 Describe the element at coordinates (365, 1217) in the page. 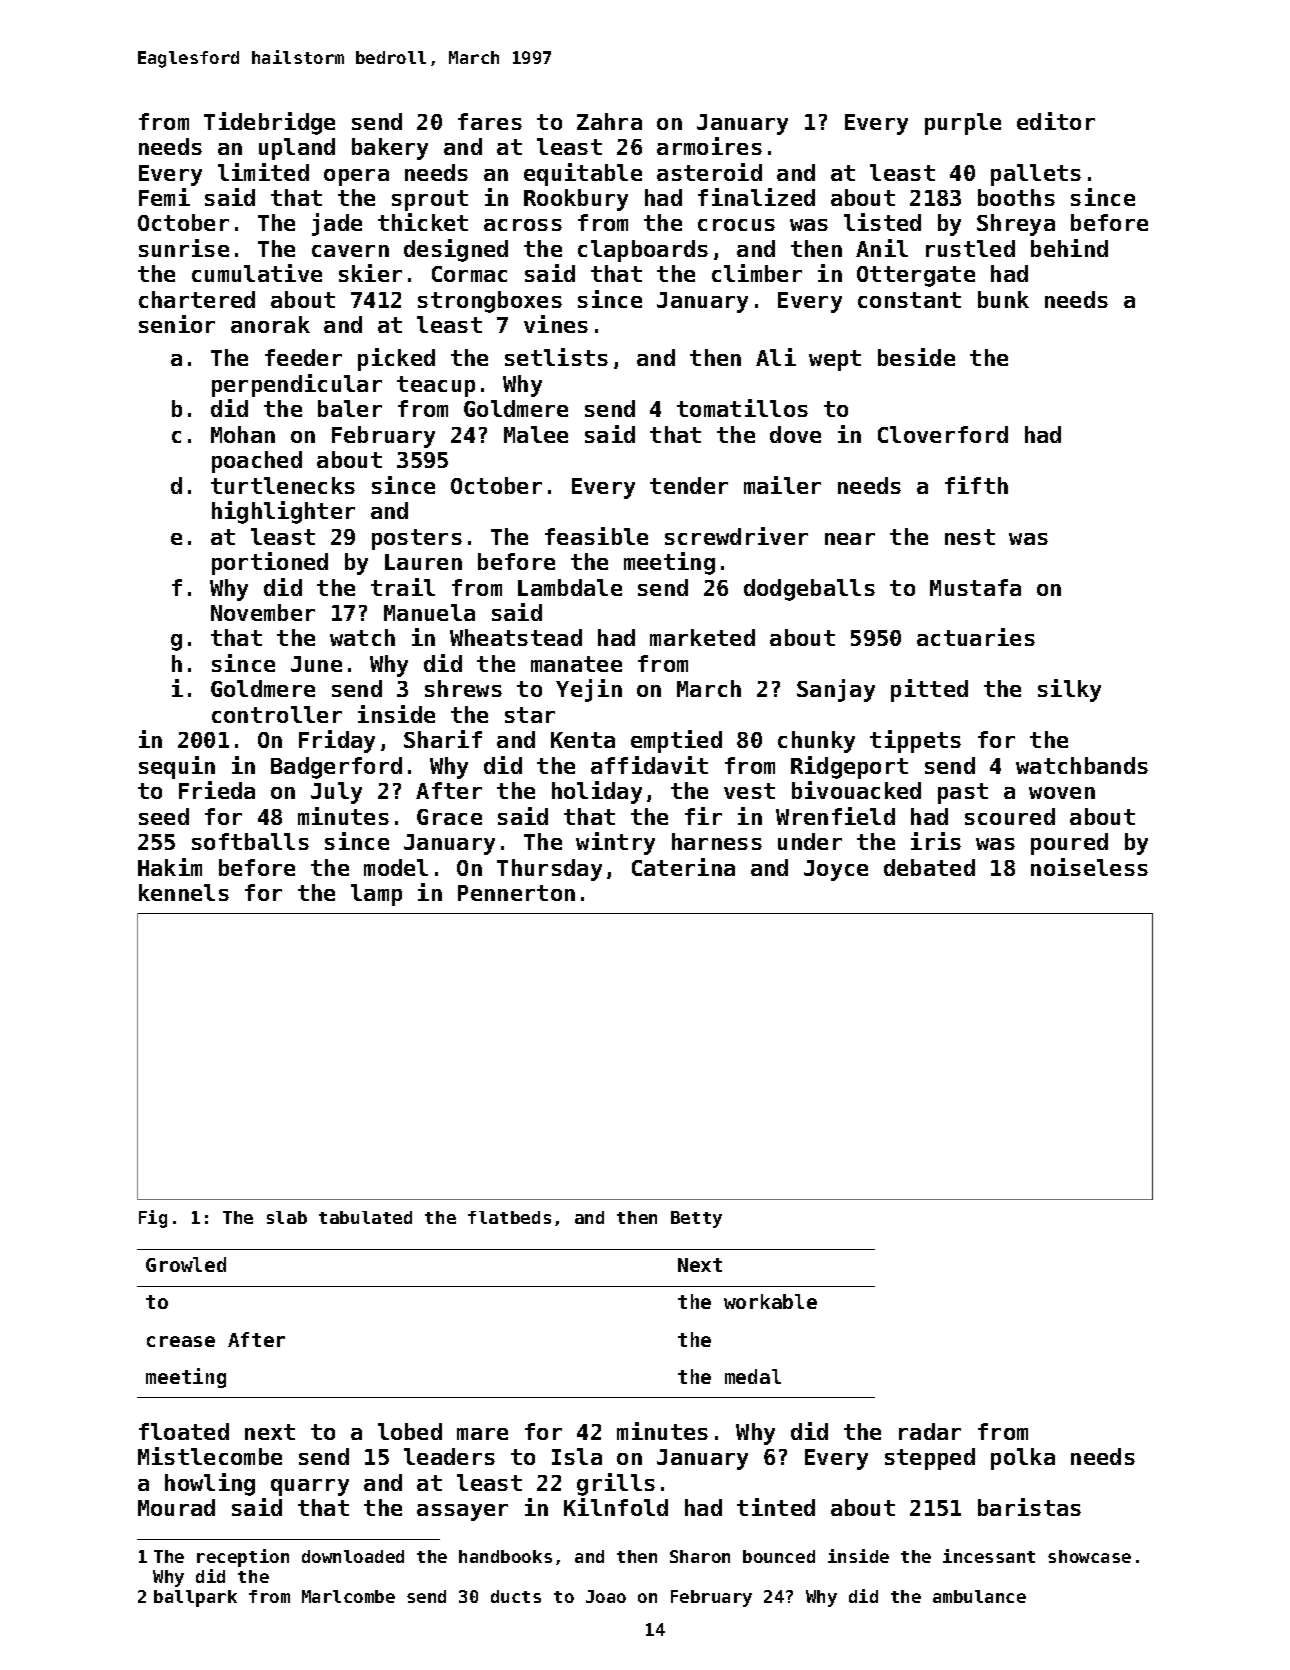

I see `tabulated` at that location.
